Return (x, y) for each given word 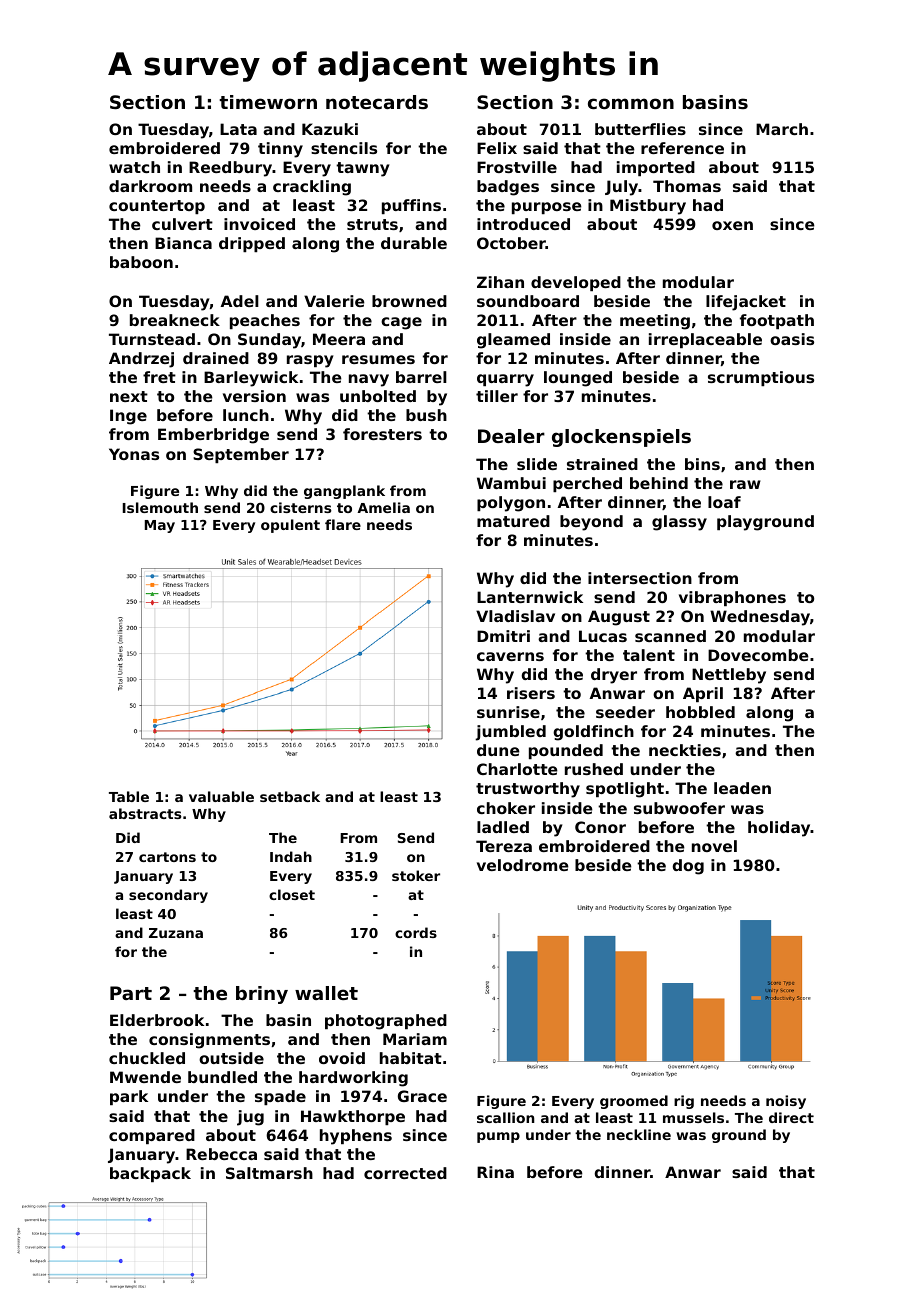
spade (280, 1097)
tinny (280, 150)
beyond (591, 523)
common (631, 103)
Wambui (511, 483)
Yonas (134, 454)
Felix (497, 148)
